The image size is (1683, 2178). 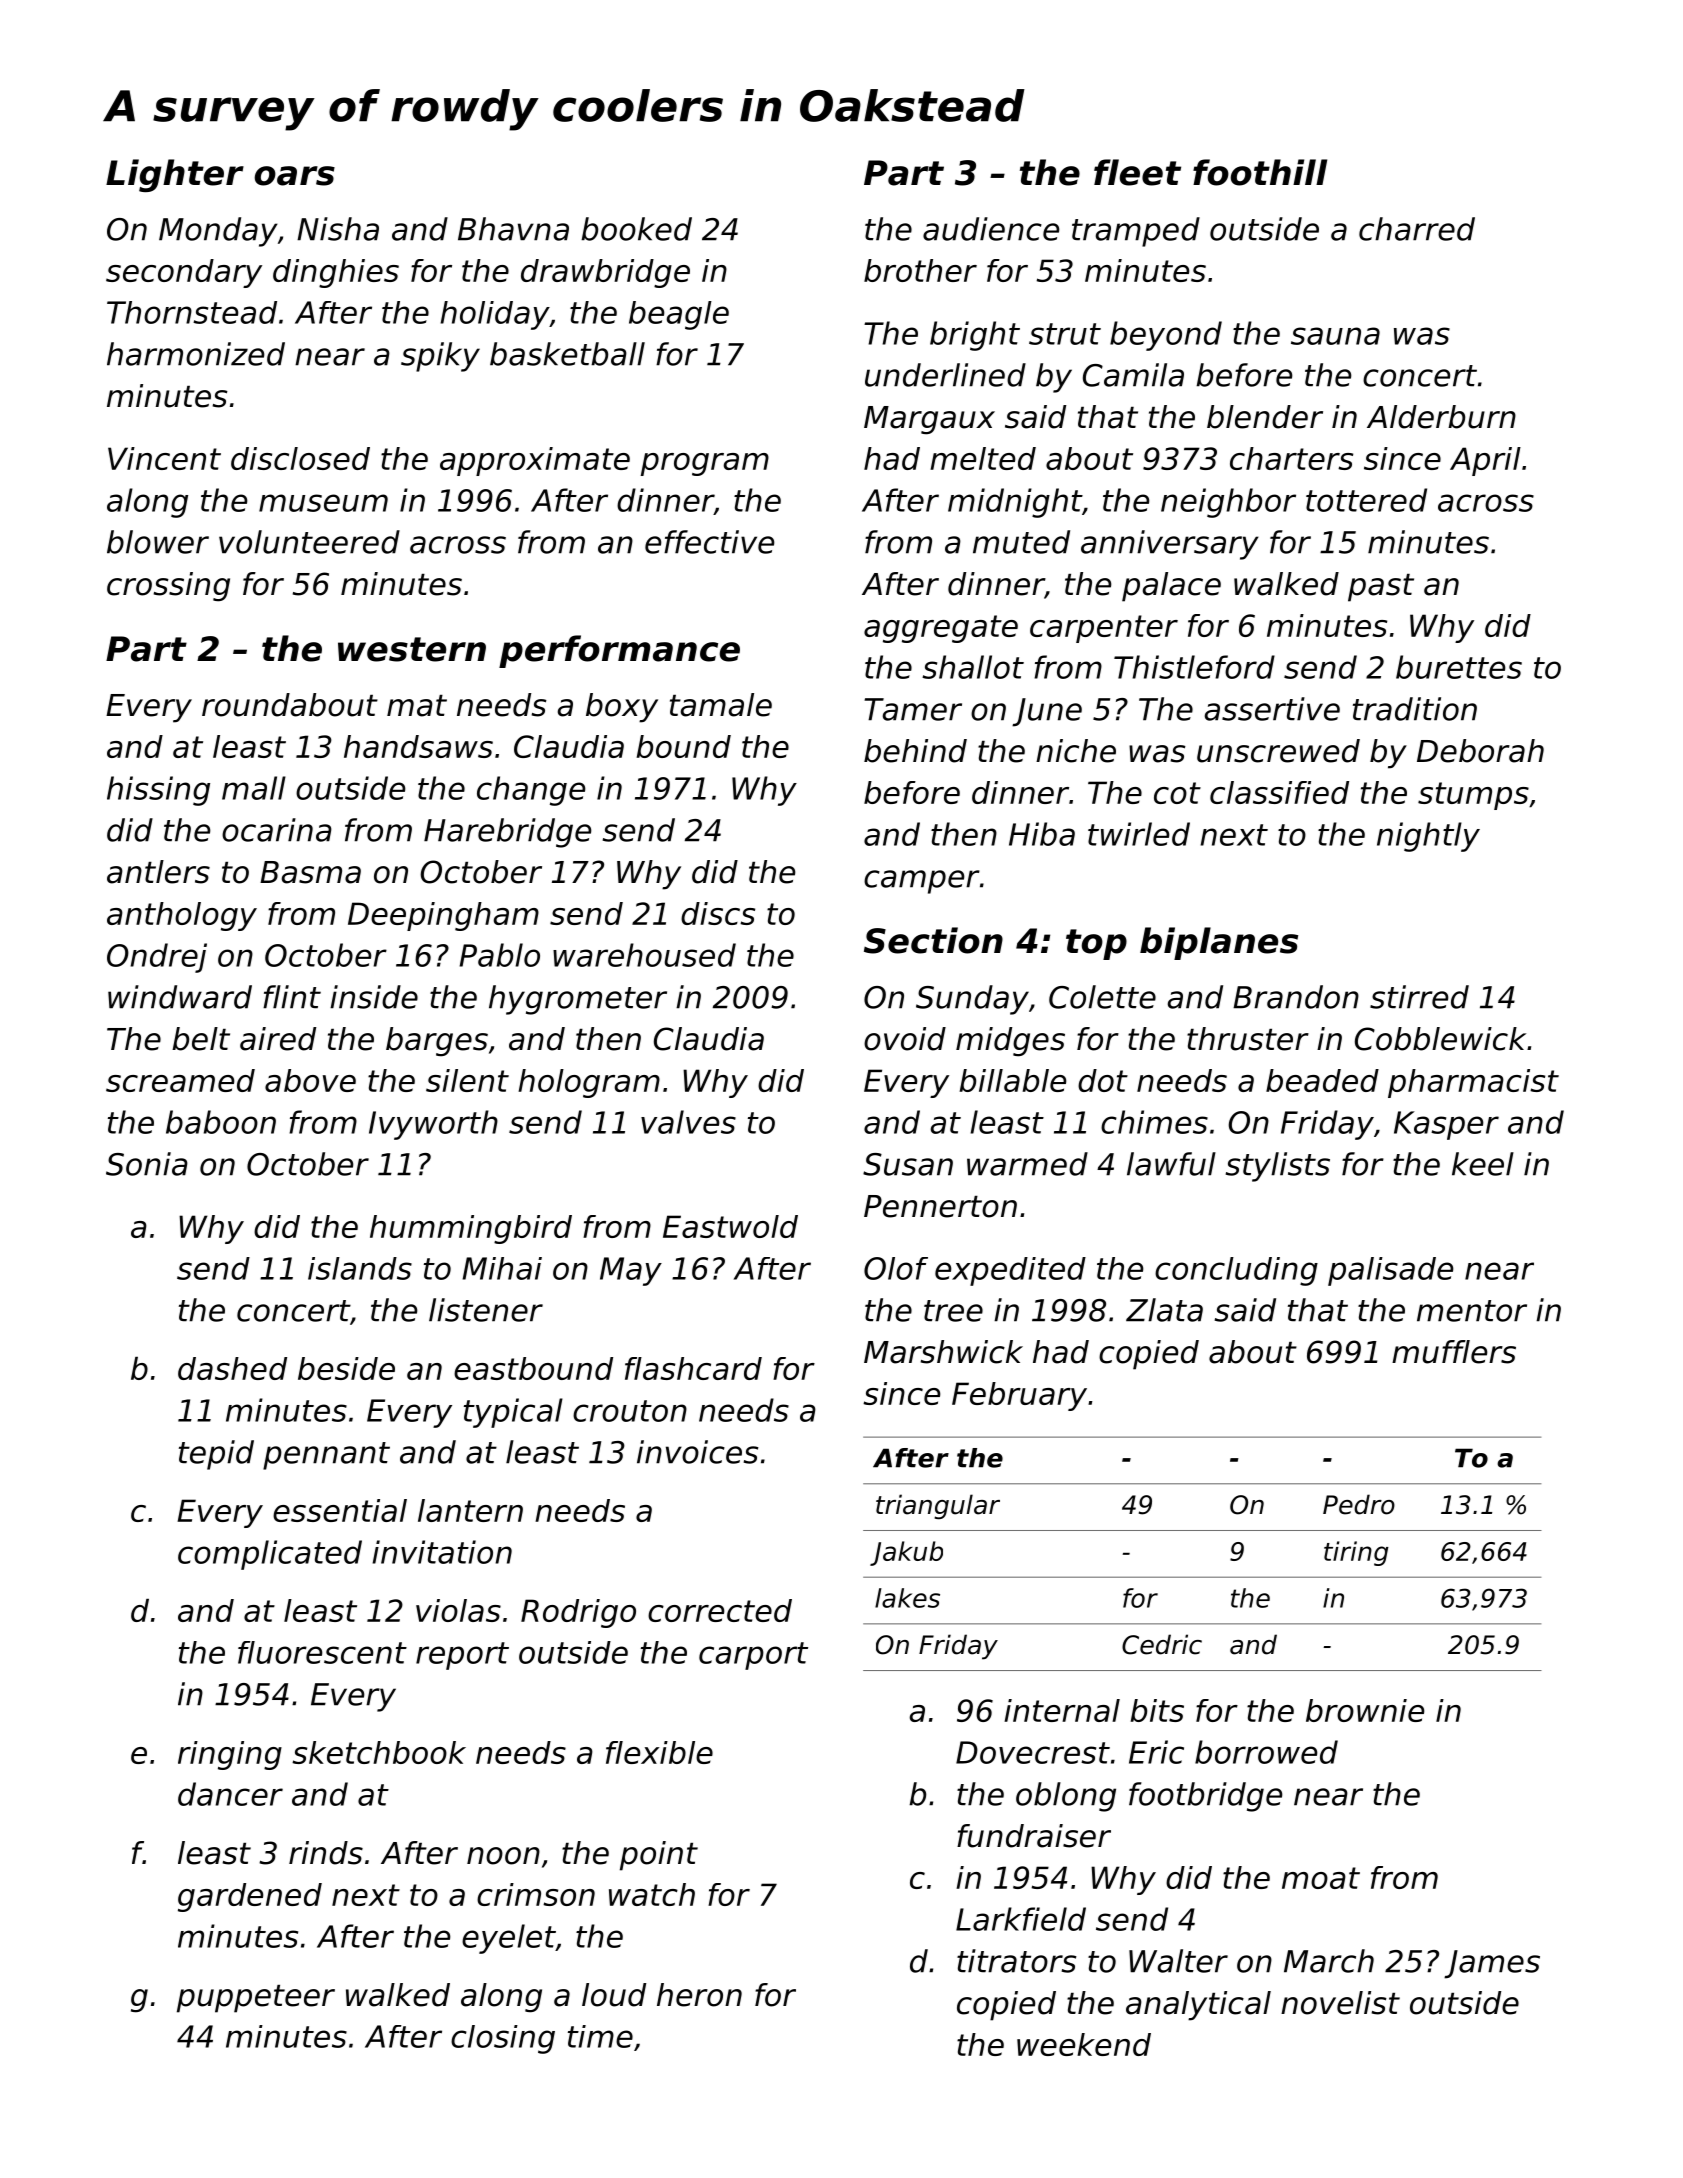 I want to click on boxy, so click(x=622, y=708).
